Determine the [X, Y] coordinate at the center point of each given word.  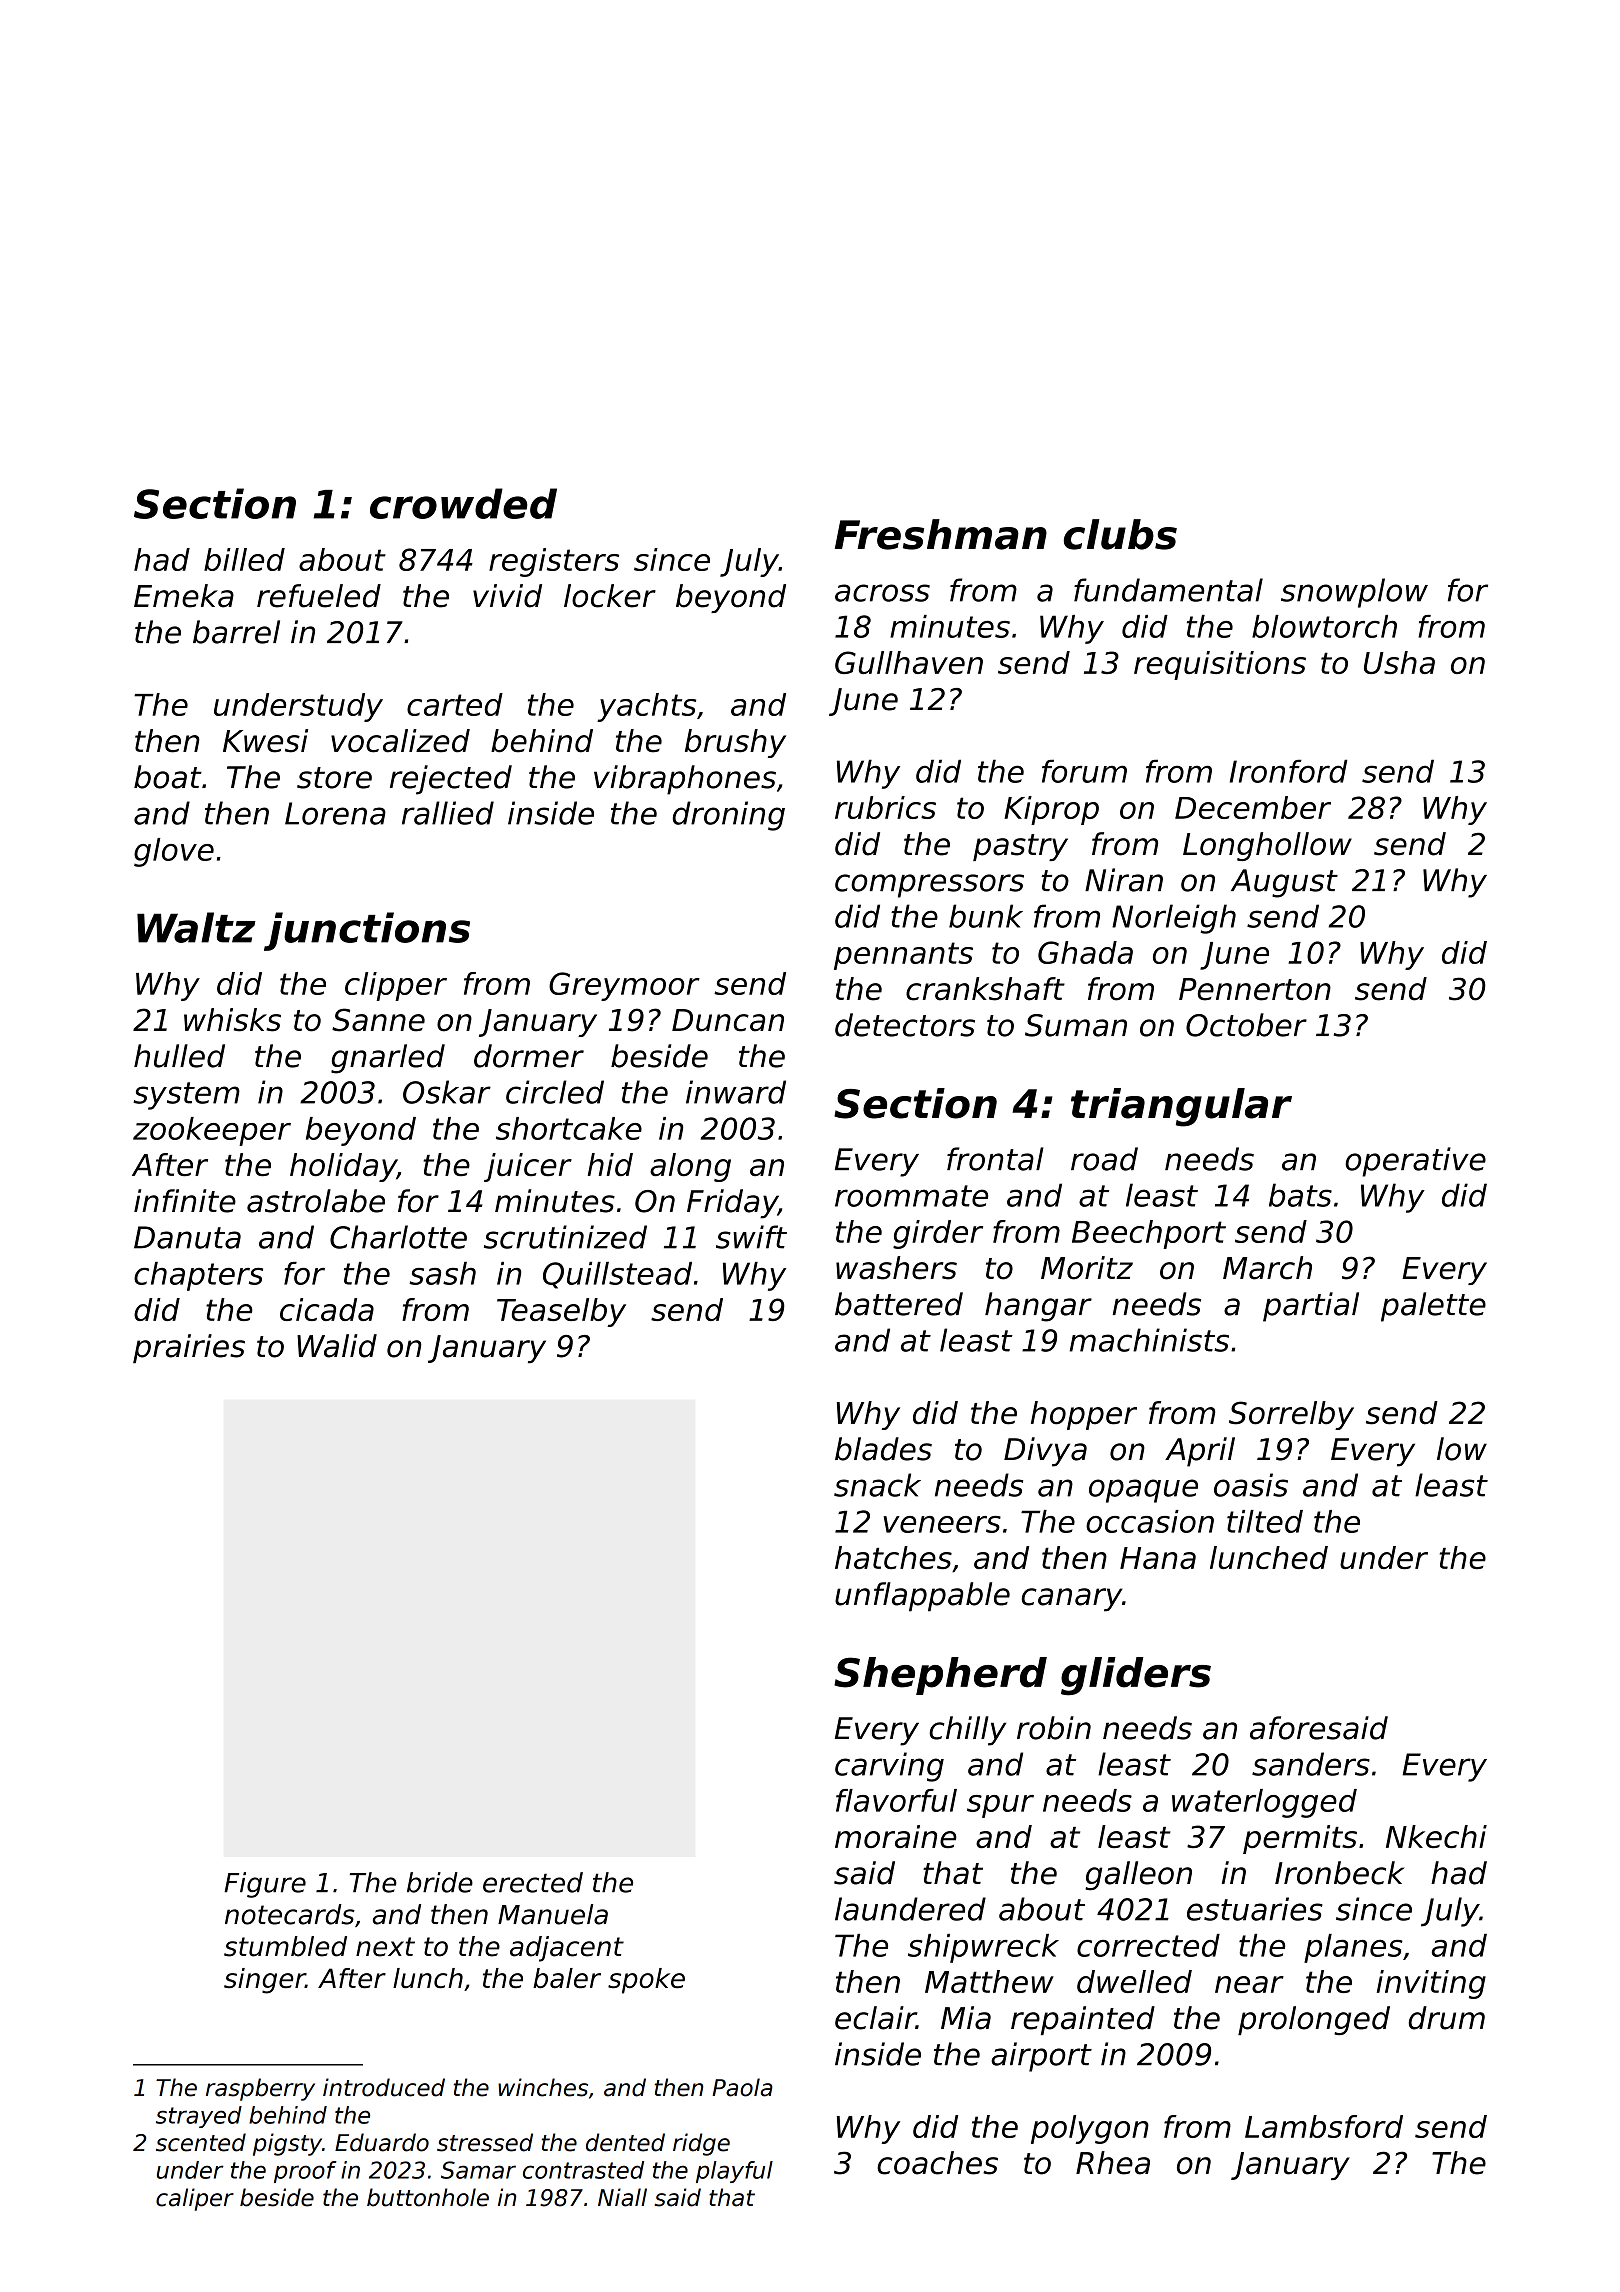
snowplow [1354, 593]
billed [244, 559]
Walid [337, 1346]
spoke [646, 1981]
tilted [1265, 1521]
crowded [463, 503]
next [385, 1947]
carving [889, 1767]
